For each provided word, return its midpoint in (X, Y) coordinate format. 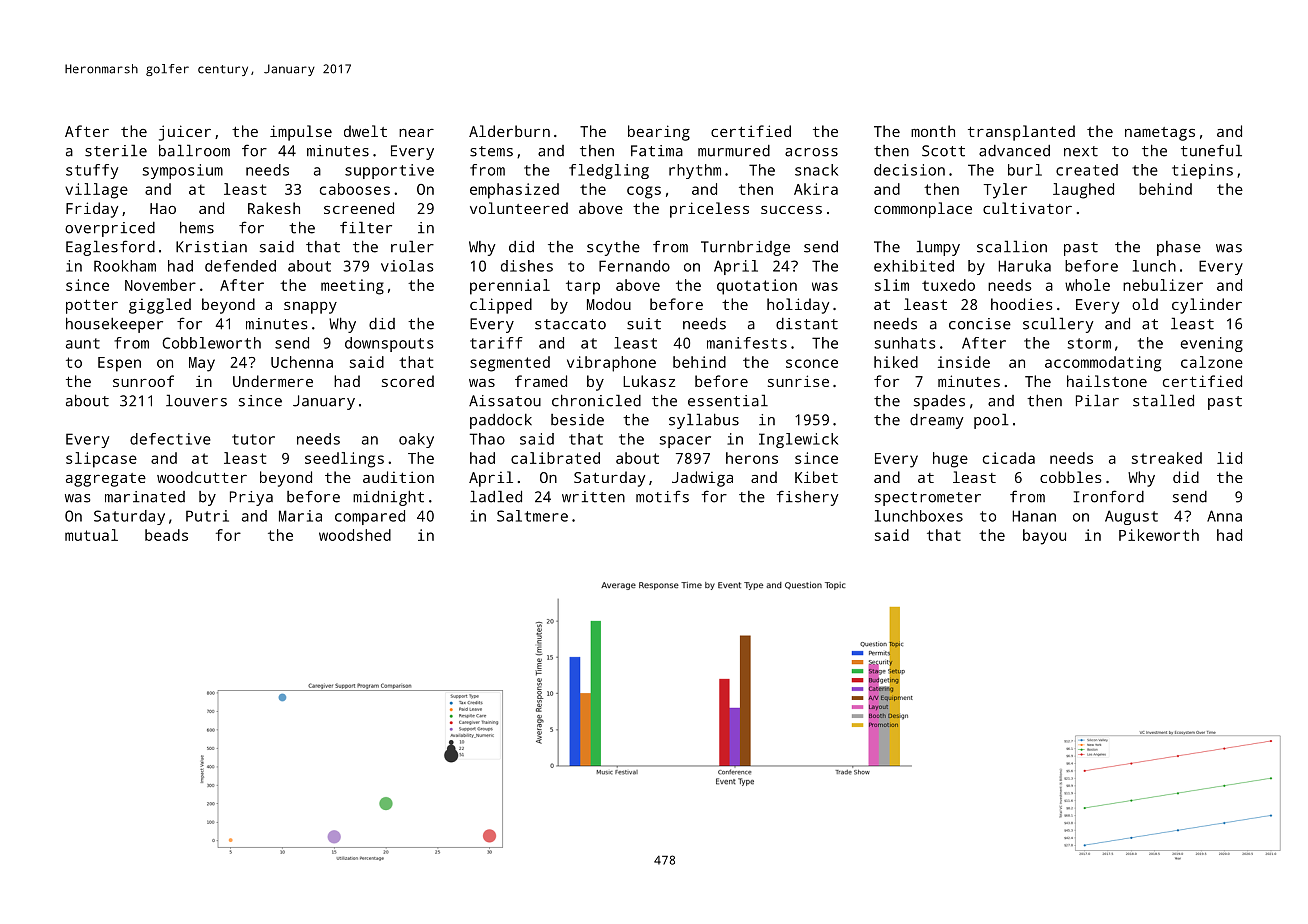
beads (166, 535)
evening (1212, 344)
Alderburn (509, 131)
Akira (816, 189)
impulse (301, 133)
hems (197, 227)
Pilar (1097, 400)
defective (170, 439)
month (933, 131)
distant (807, 324)
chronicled (596, 400)
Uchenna (302, 362)
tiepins (1202, 171)
